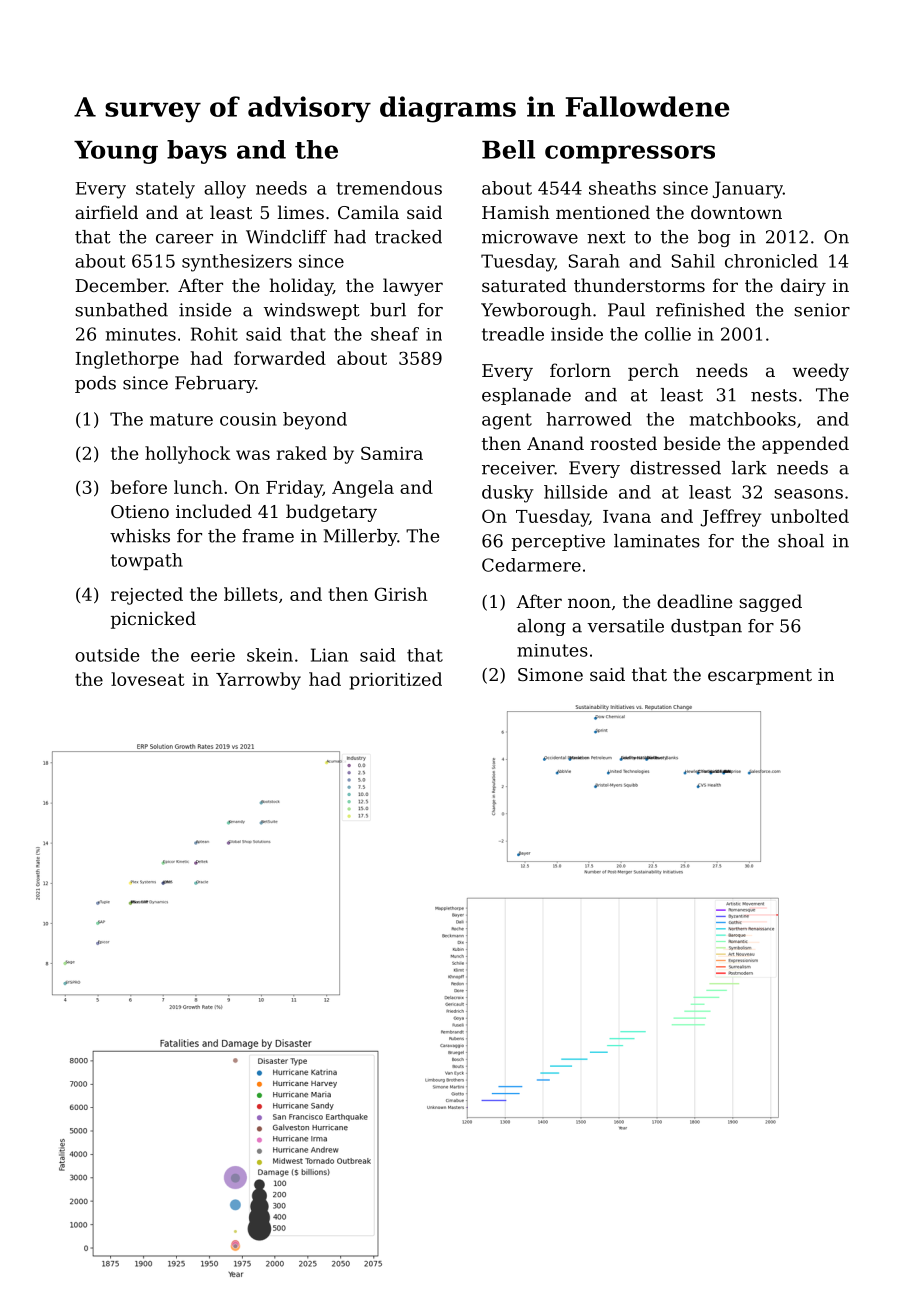 The width and height of the document is (924, 1311). What do you see at coordinates (508, 149) in the document?
I see `Bell` at bounding box center [508, 149].
